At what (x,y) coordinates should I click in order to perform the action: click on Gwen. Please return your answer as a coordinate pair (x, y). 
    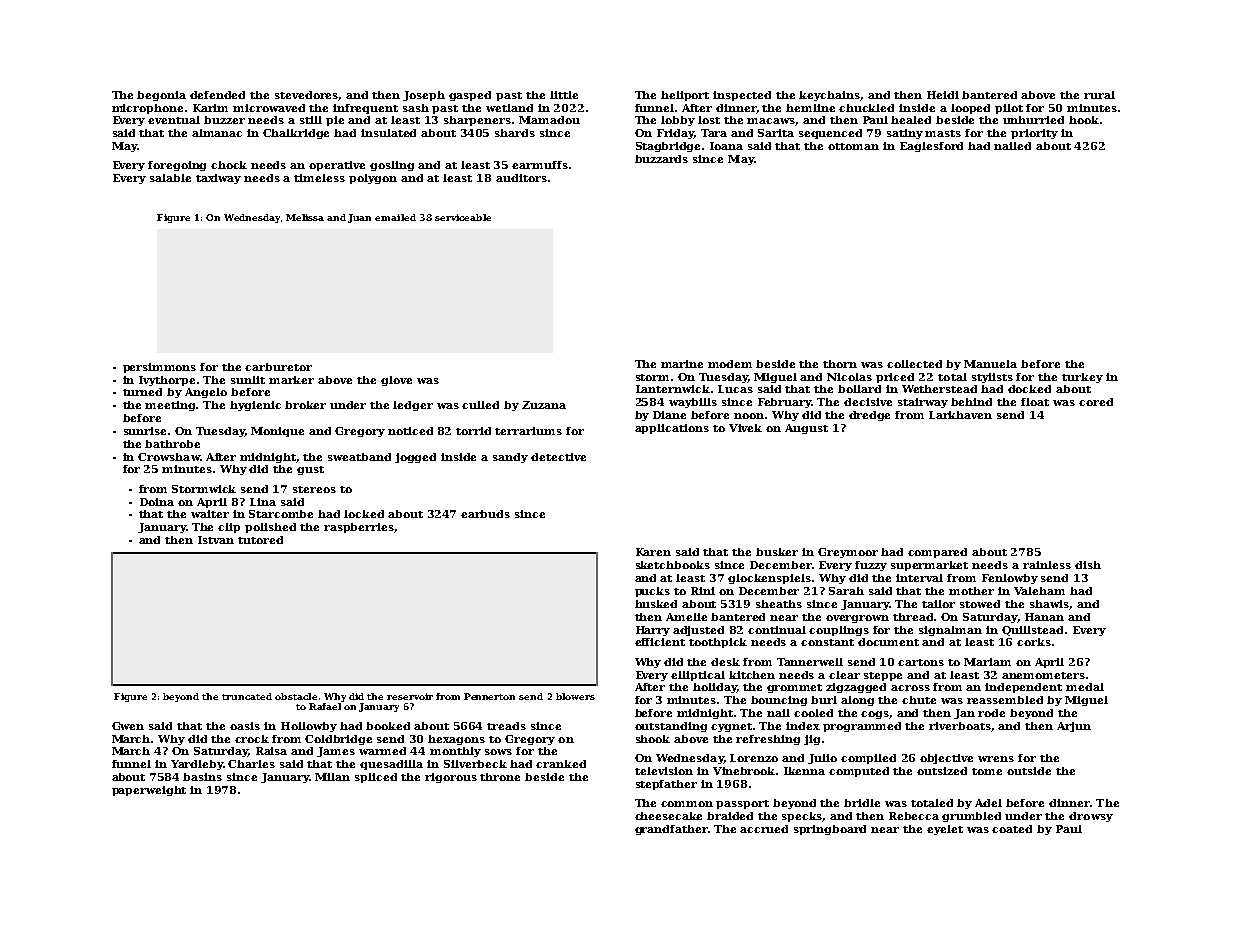
    Looking at the image, I should click on (128, 726).
